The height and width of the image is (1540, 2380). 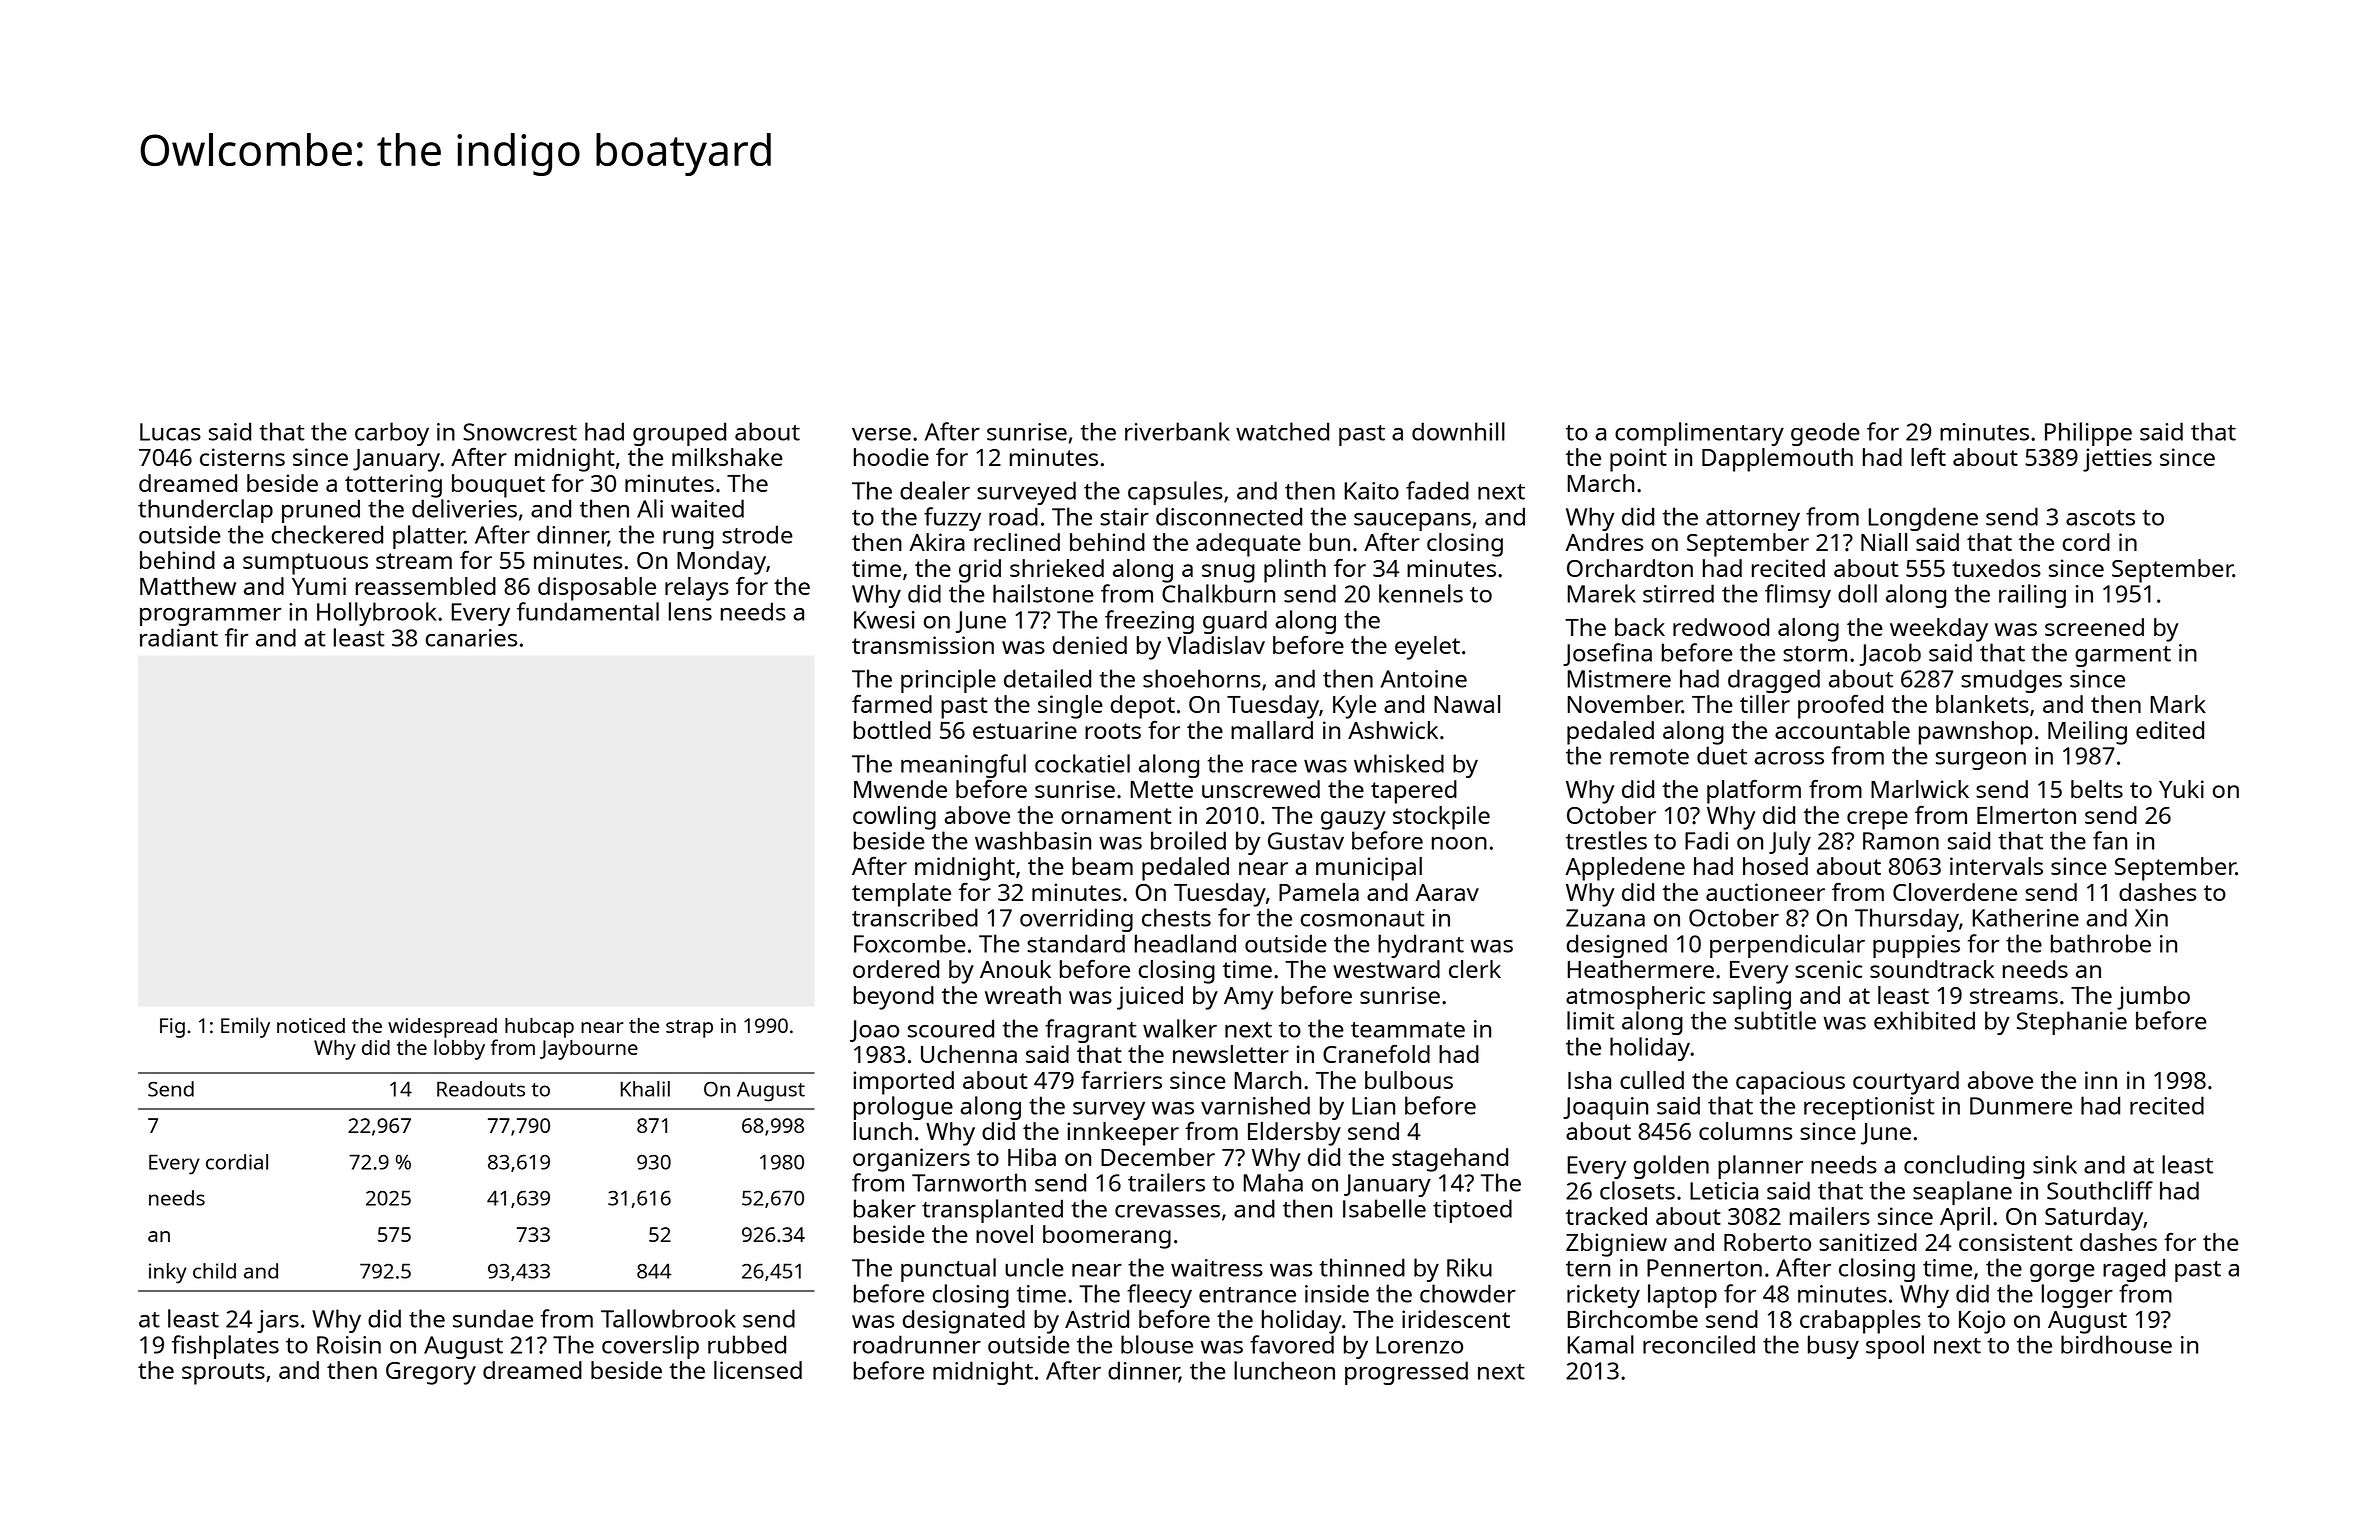 What do you see at coordinates (597, 589) in the image?
I see `disposable` at bounding box center [597, 589].
